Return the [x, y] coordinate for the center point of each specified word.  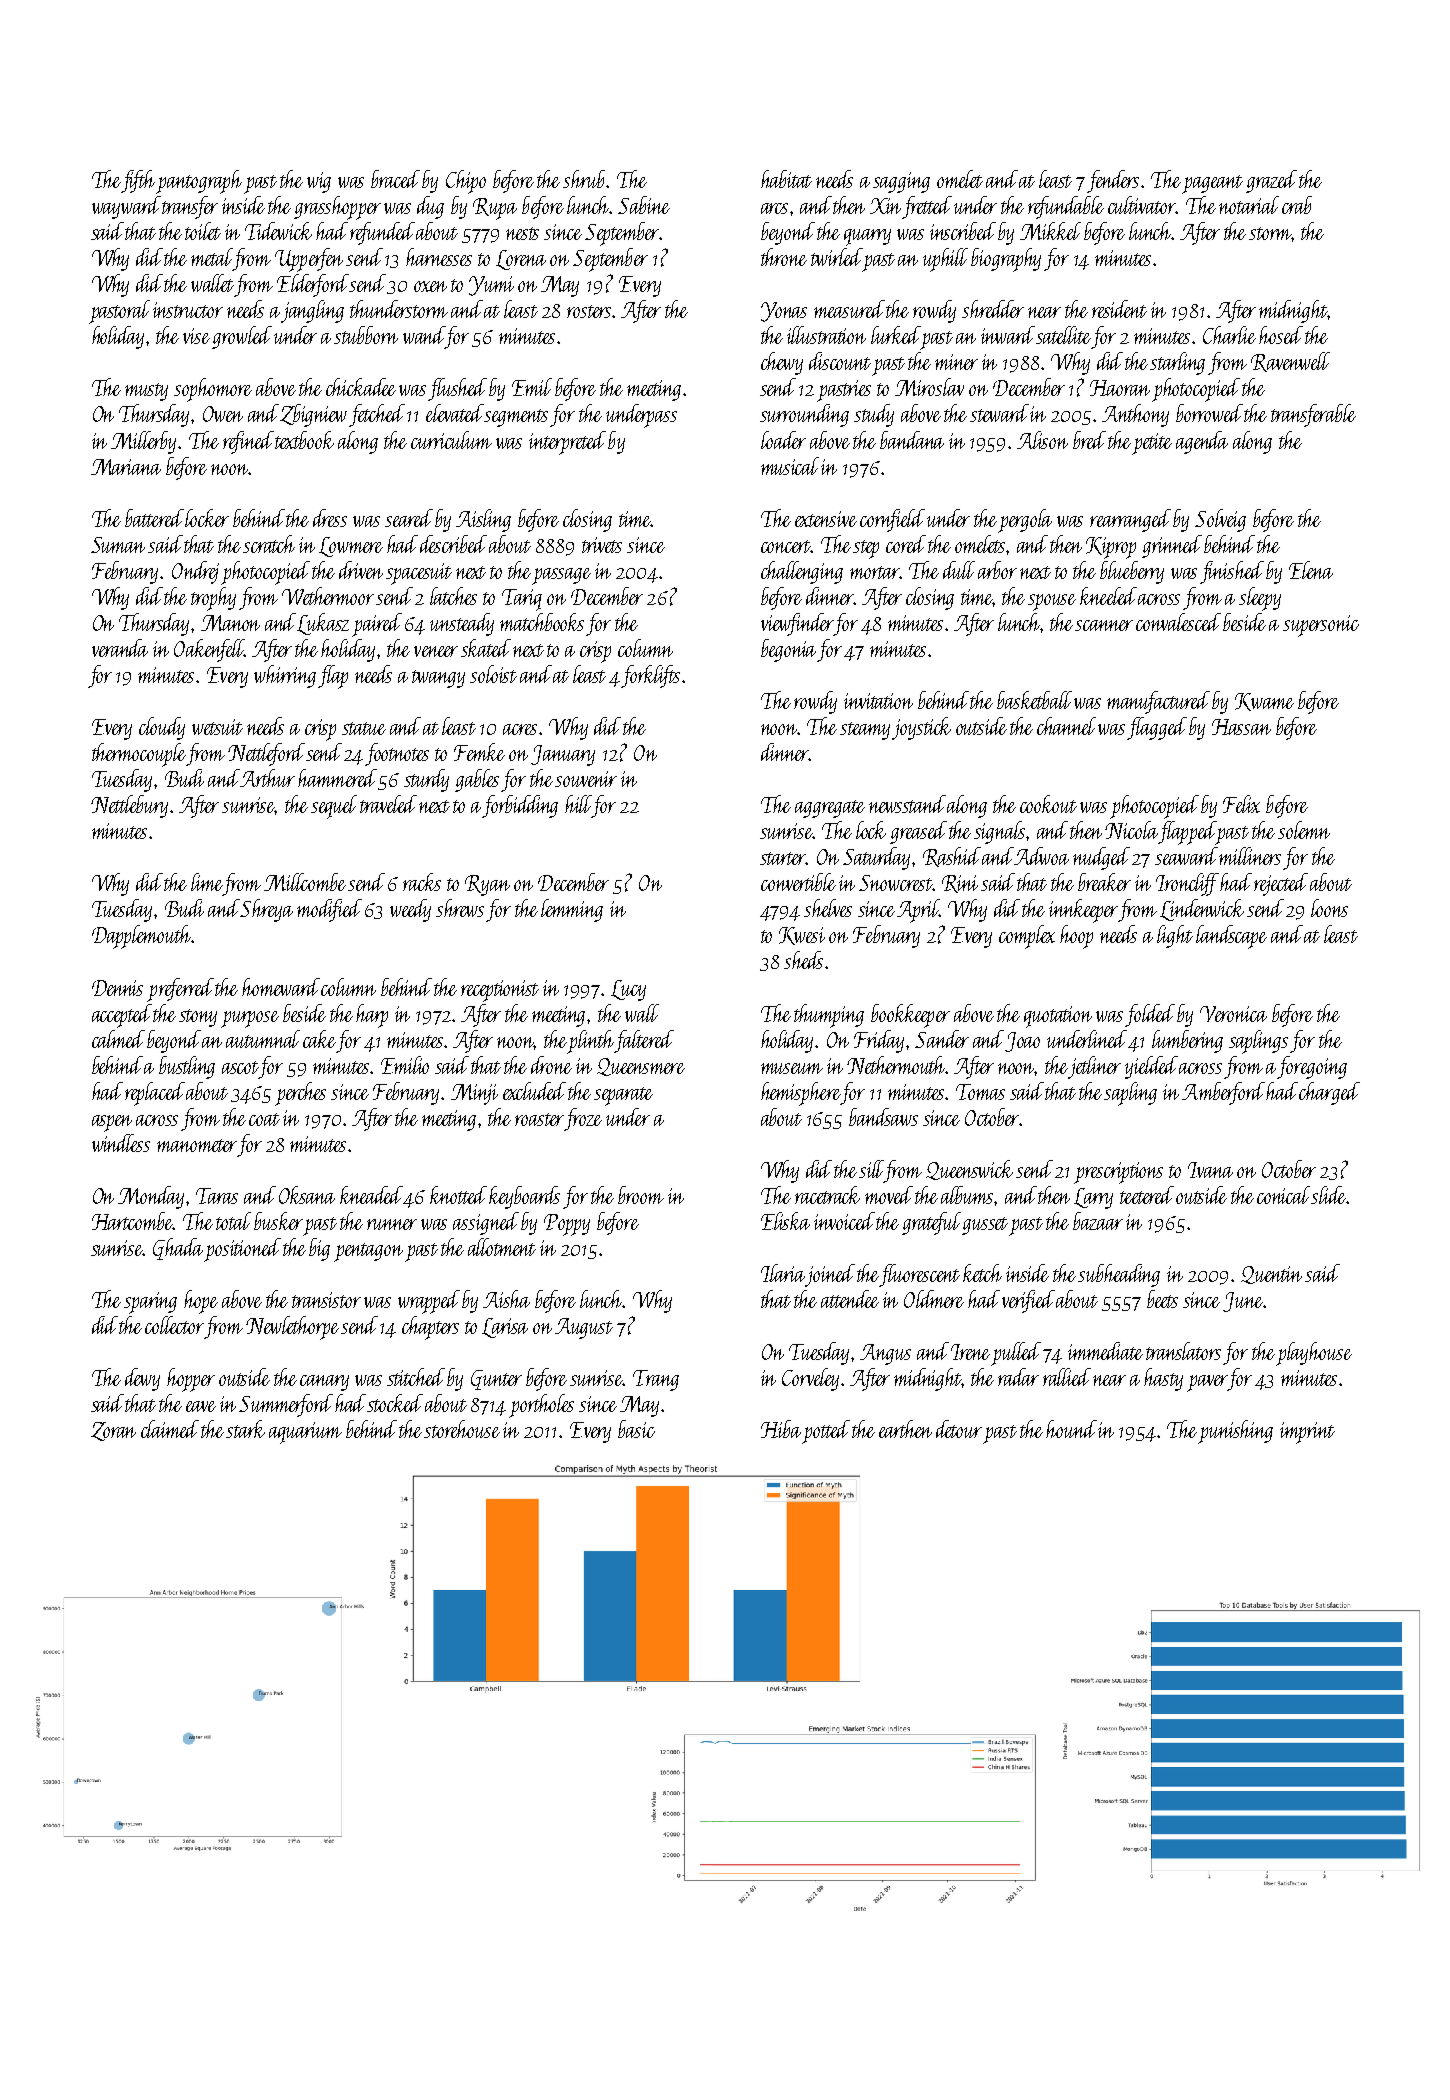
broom [641, 1195]
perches [300, 1094]
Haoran [1120, 388]
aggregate [830, 809]
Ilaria [783, 1273]
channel [1066, 726]
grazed [1271, 181]
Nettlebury [129, 806]
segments [516, 418]
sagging [901, 182]
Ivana [1210, 1170]
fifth [139, 182]
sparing [150, 1303]
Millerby [143, 442]
